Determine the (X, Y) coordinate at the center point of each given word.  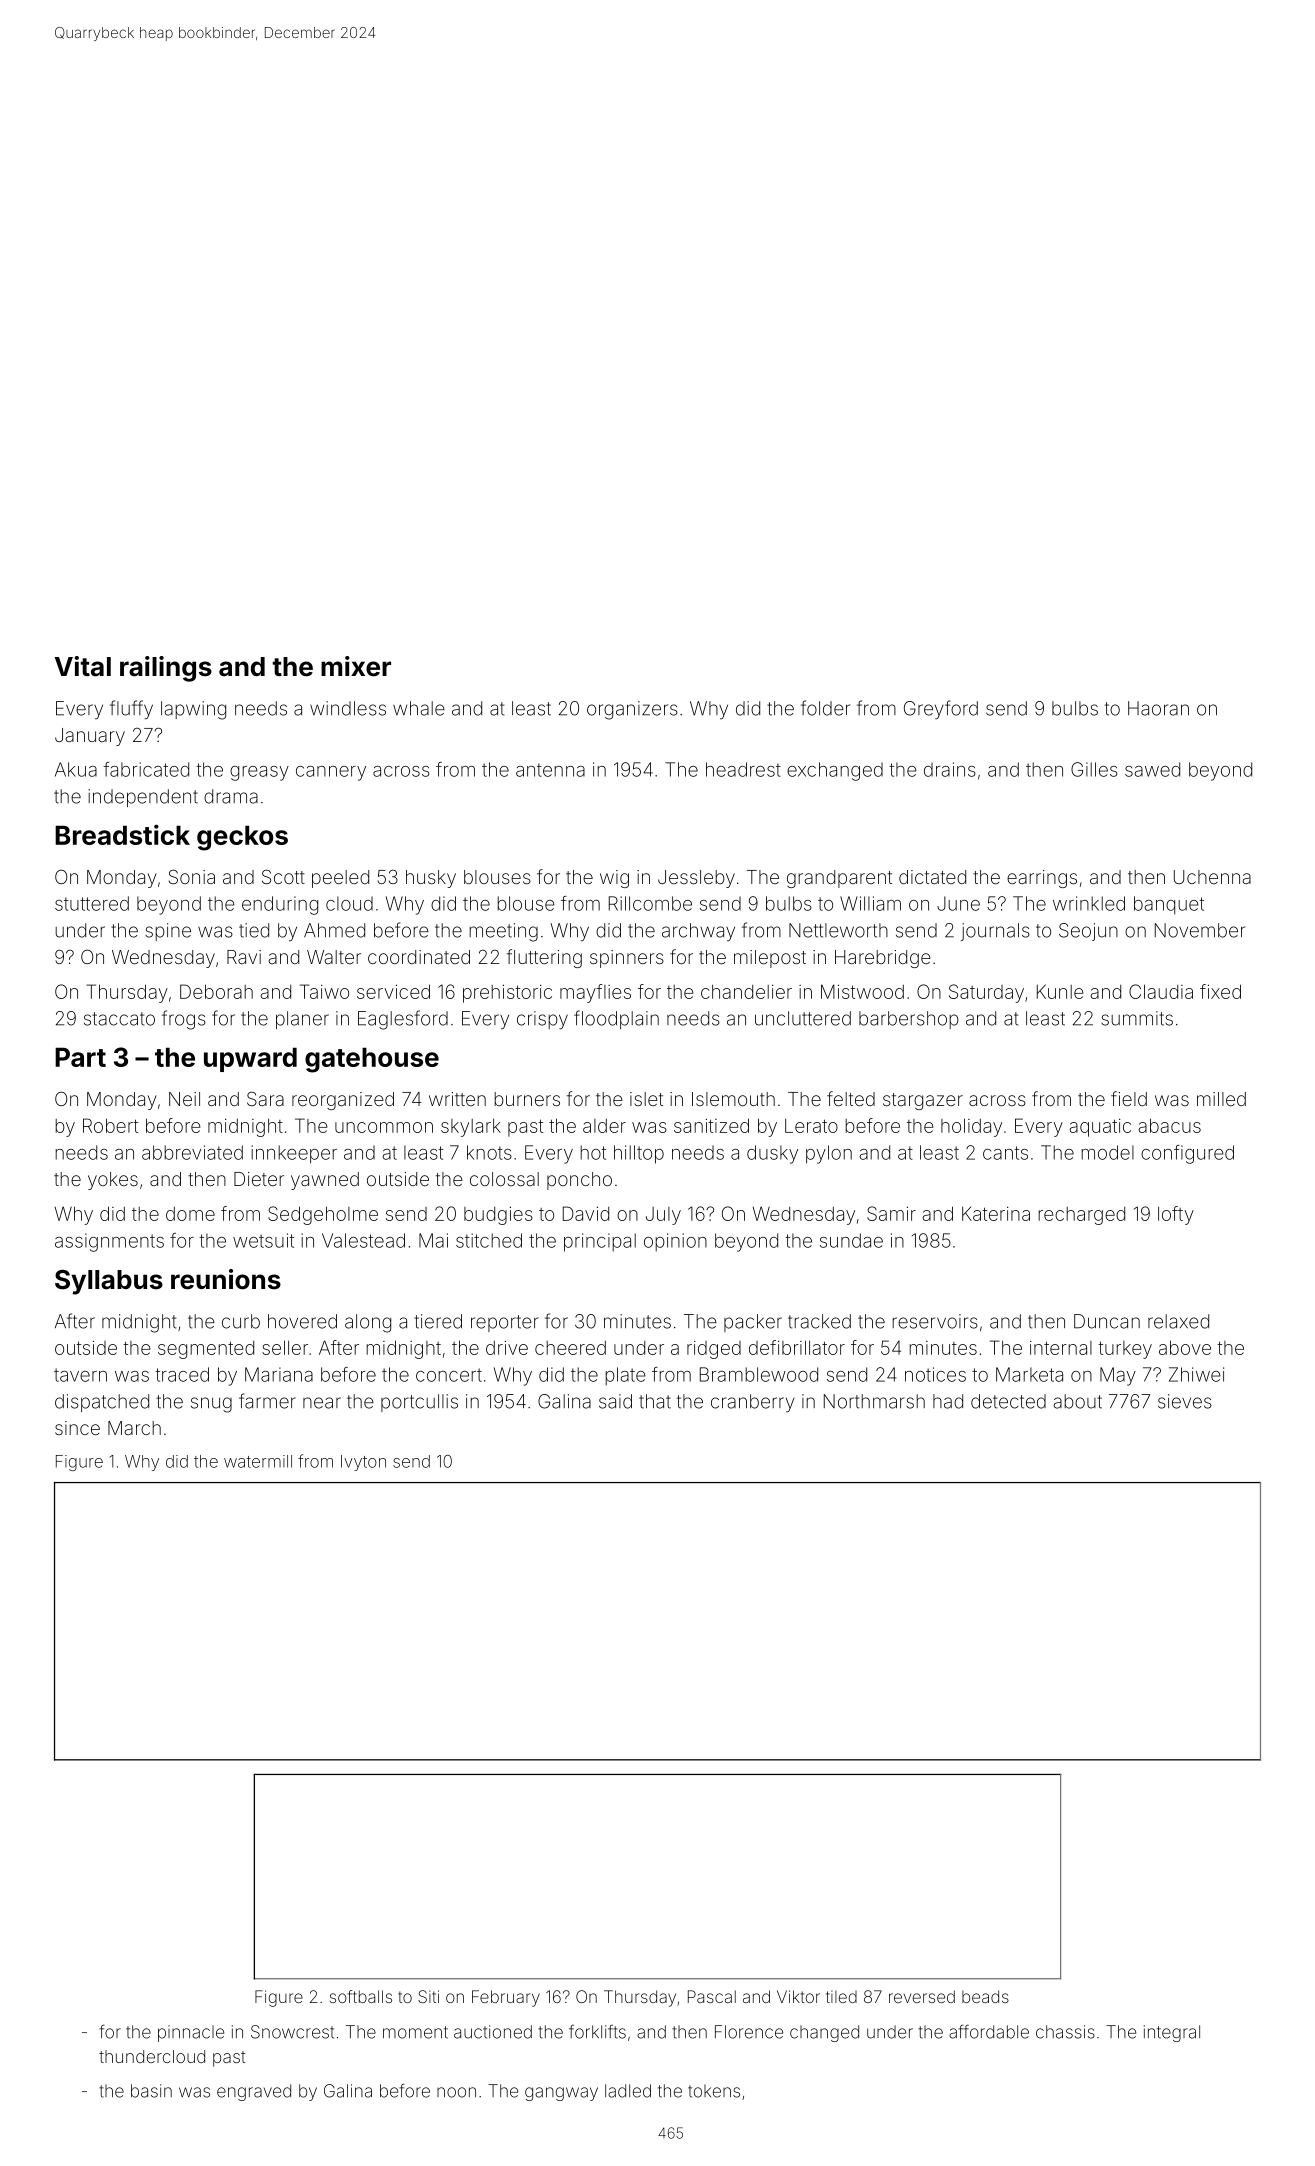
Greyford (941, 709)
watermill (258, 1461)
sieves (1185, 1401)
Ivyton (363, 1463)
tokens (714, 2091)
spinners (627, 959)
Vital (83, 666)
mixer (356, 666)
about (1077, 1401)
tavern (80, 1375)
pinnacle (191, 2033)
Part (80, 1057)
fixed (1220, 991)
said (615, 1401)
